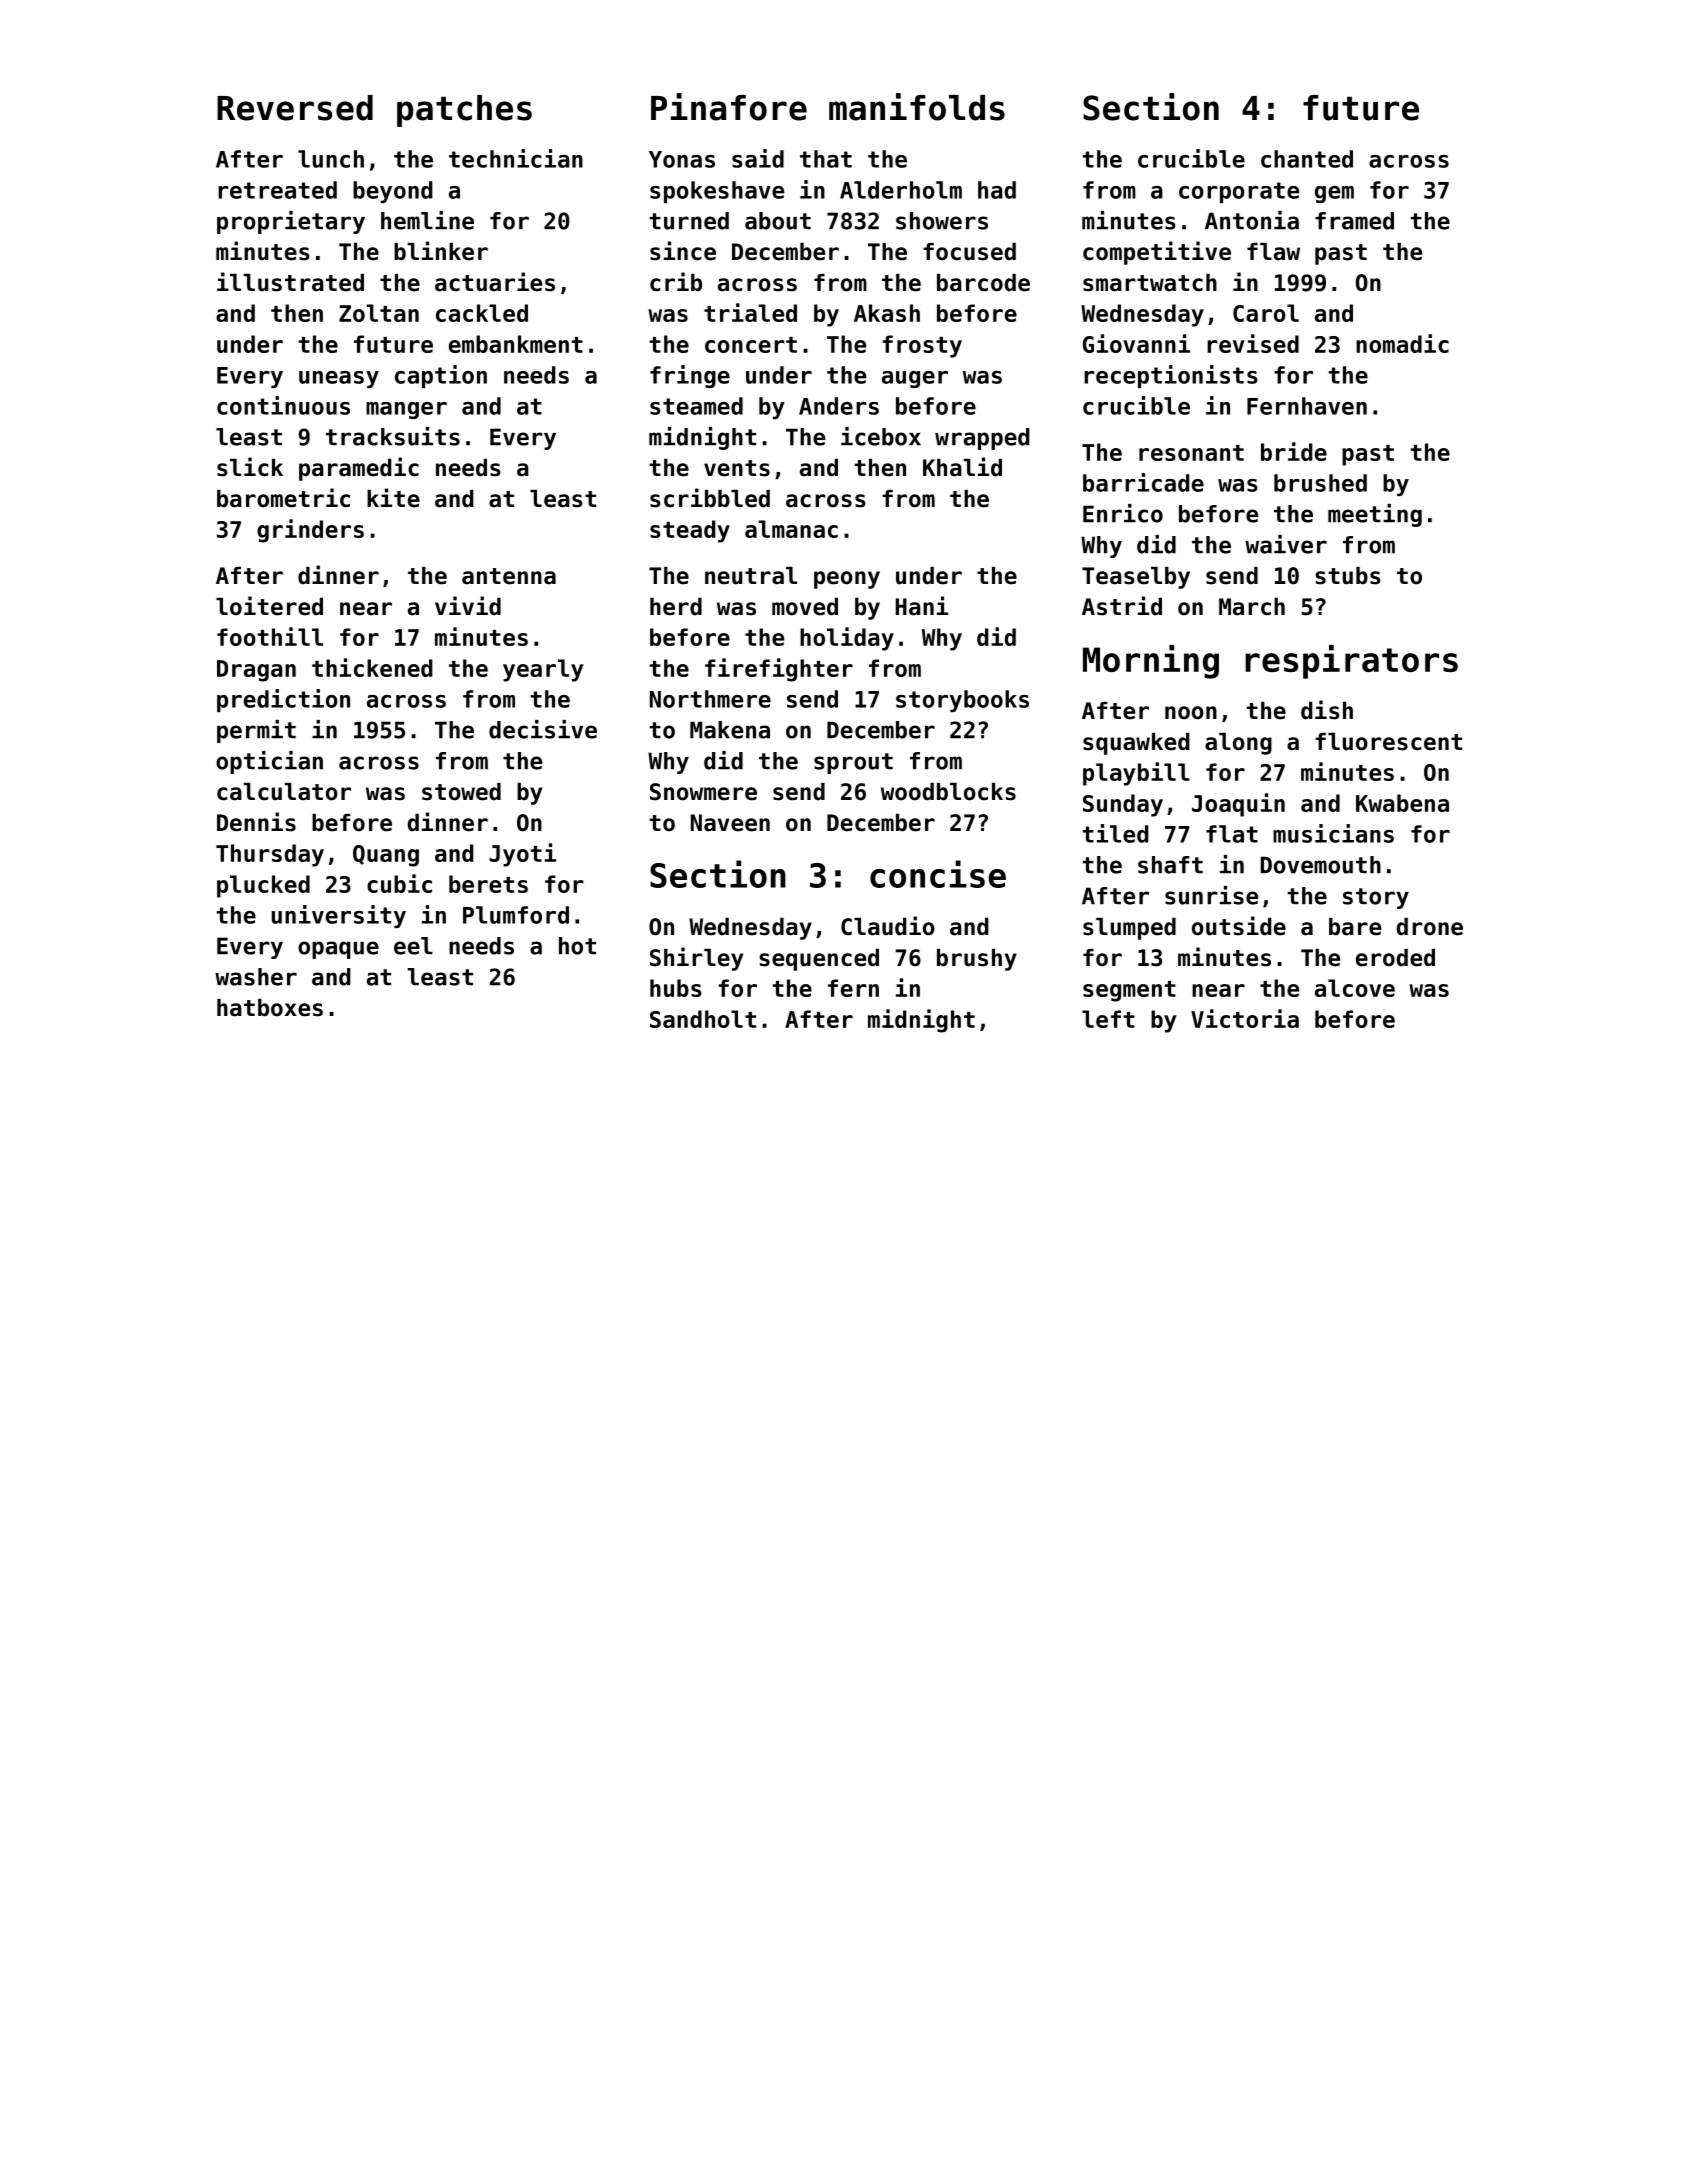 The width and height of the image is (1683, 2178). What do you see at coordinates (1375, 515) in the image?
I see `meeting` at bounding box center [1375, 515].
